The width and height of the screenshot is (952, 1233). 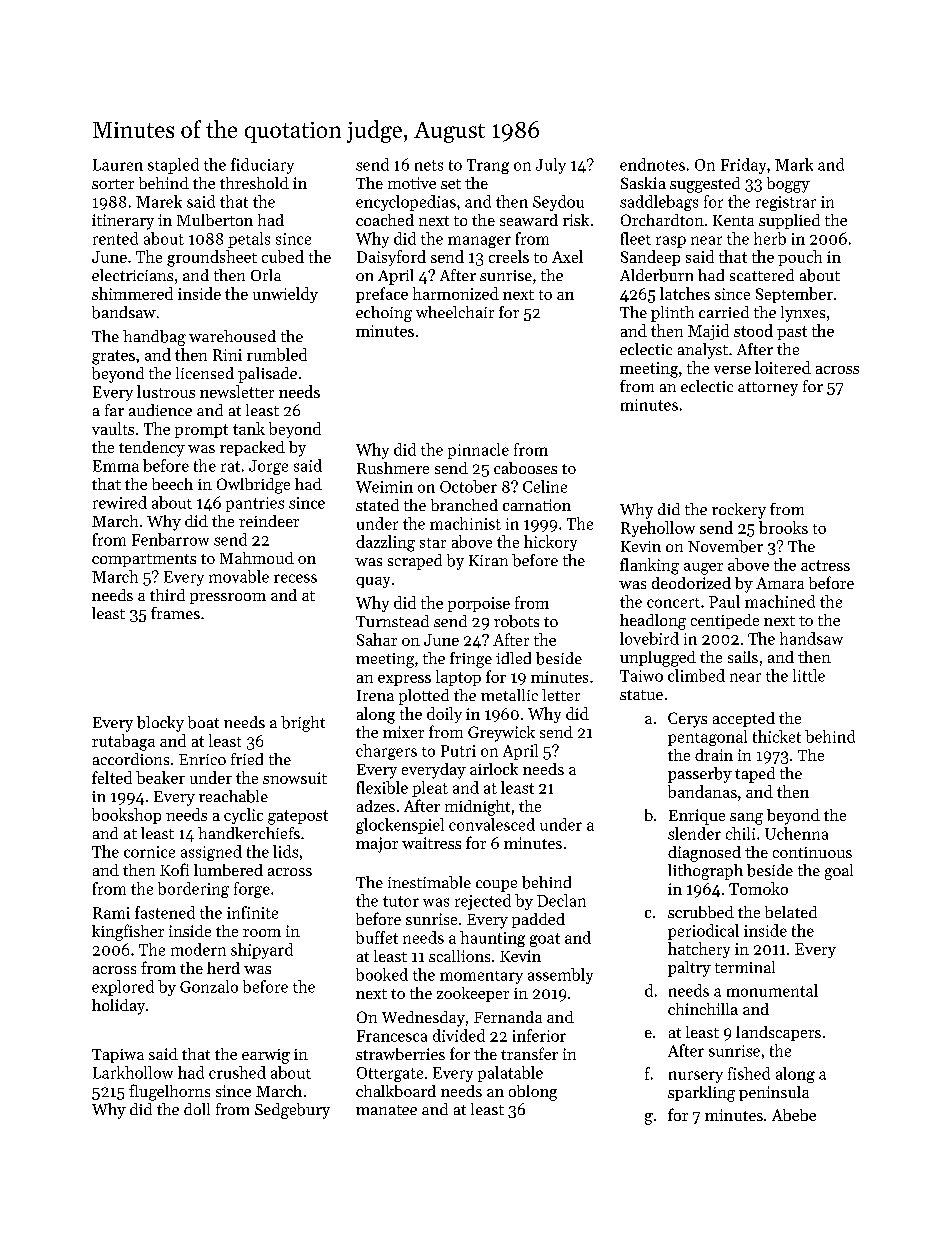 I want to click on actress, so click(x=825, y=565).
